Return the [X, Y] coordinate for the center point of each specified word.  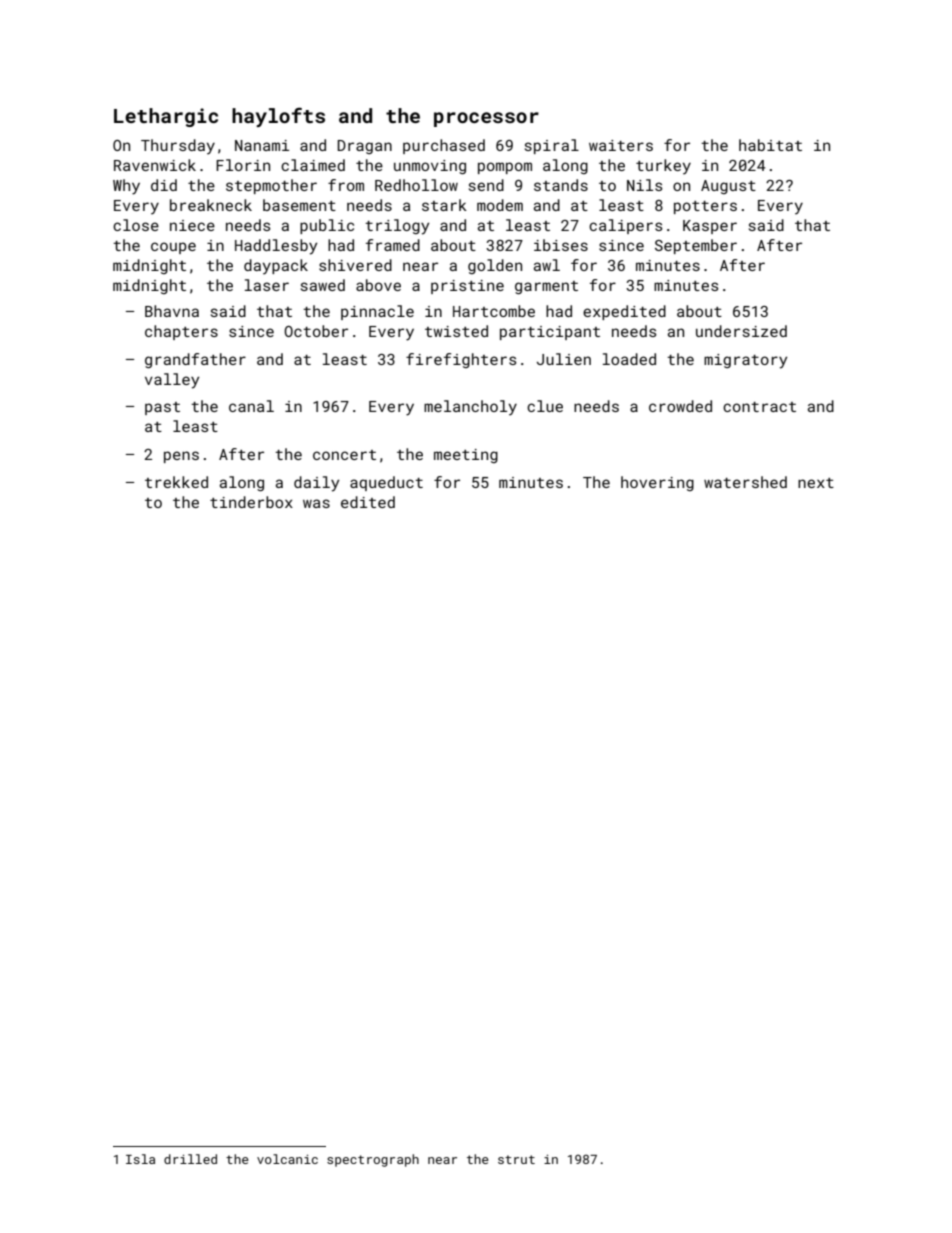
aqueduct [386, 483]
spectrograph [373, 1160]
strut [516, 1159]
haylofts [278, 117]
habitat [770, 145]
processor [486, 119]
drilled [190, 1159]
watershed [745, 482]
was [316, 503]
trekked [176, 482]
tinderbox [251, 502]
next [816, 483]
